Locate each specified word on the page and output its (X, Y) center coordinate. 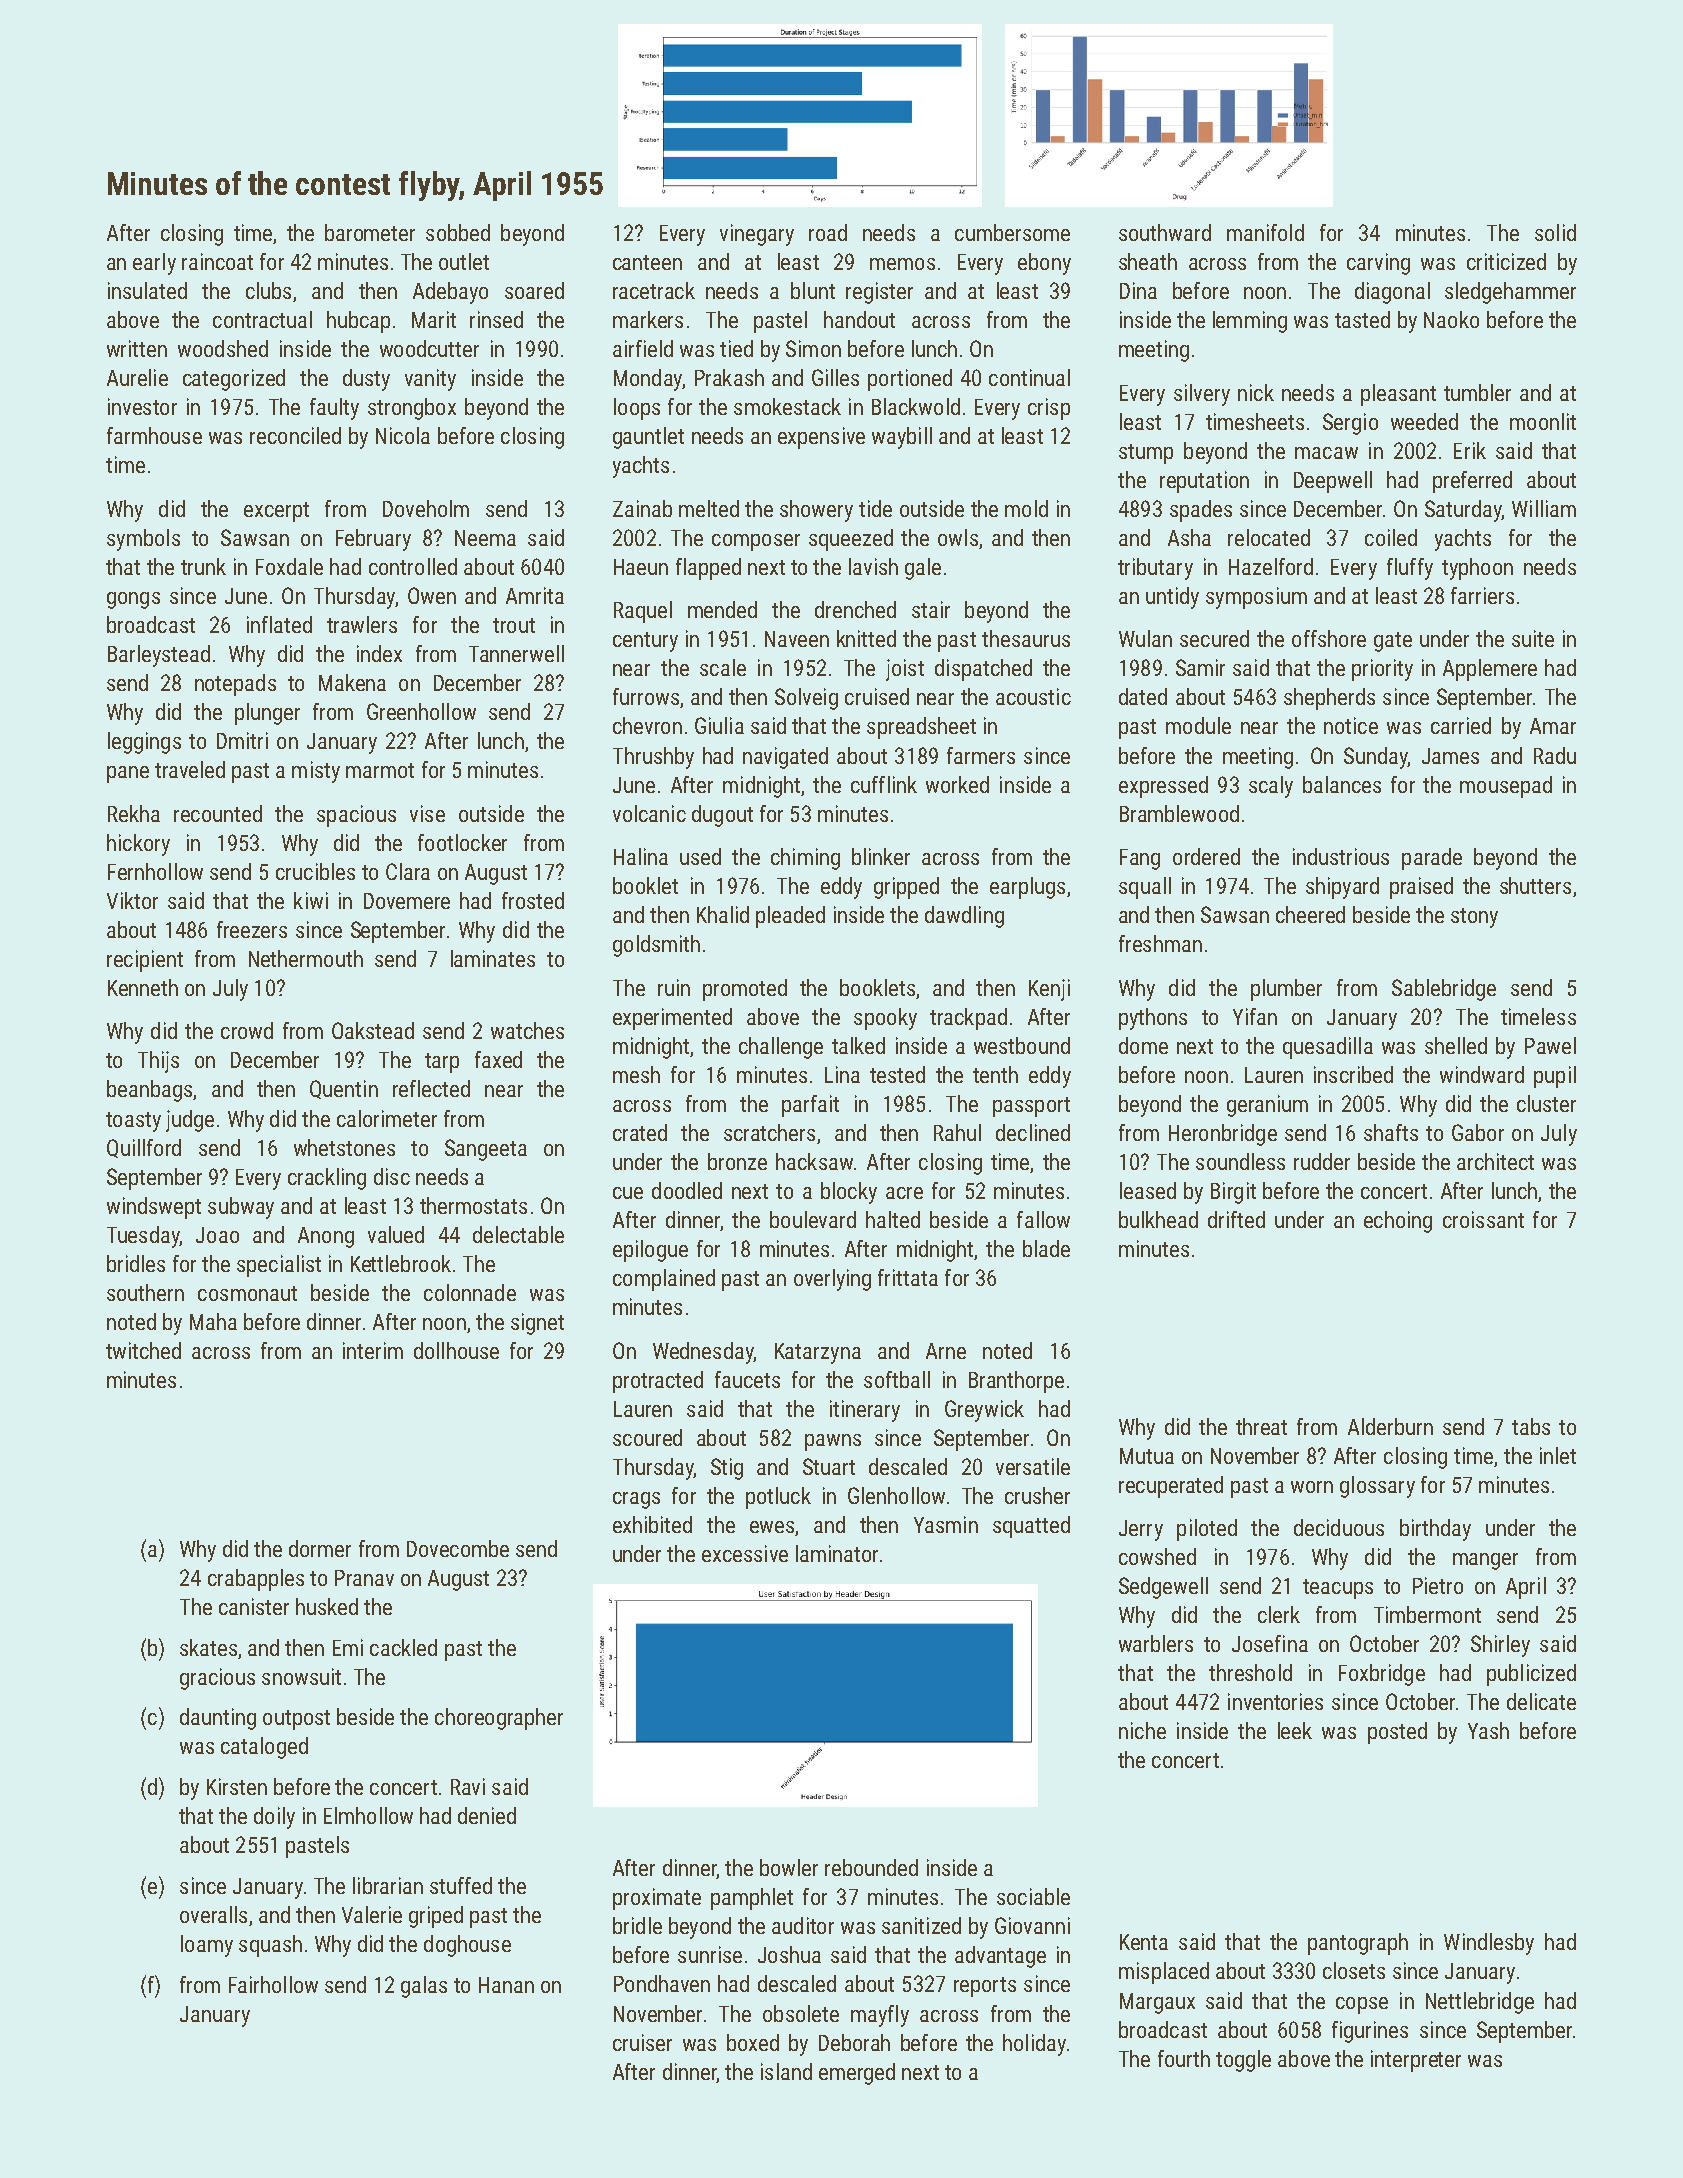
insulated (147, 290)
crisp (1049, 409)
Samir (1200, 667)
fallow (1043, 1219)
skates (208, 1647)
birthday (1435, 1530)
